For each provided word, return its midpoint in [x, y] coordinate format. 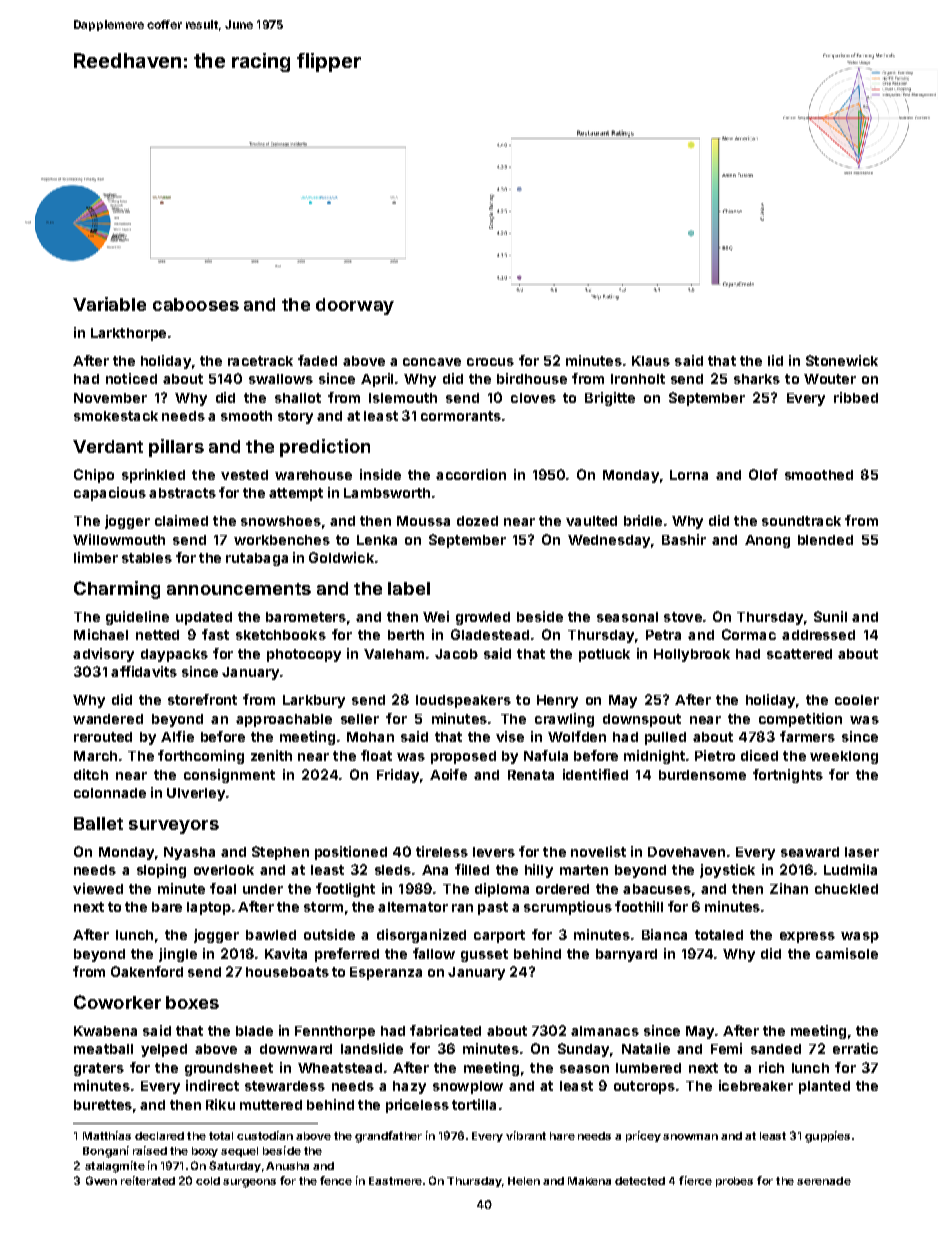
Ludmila [850, 869]
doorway [355, 306]
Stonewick [842, 360]
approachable [284, 720]
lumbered [648, 1068]
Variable [109, 304]
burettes [103, 1105]
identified [595, 774]
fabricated [445, 1030]
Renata [531, 775]
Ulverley [196, 794]
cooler [857, 700]
